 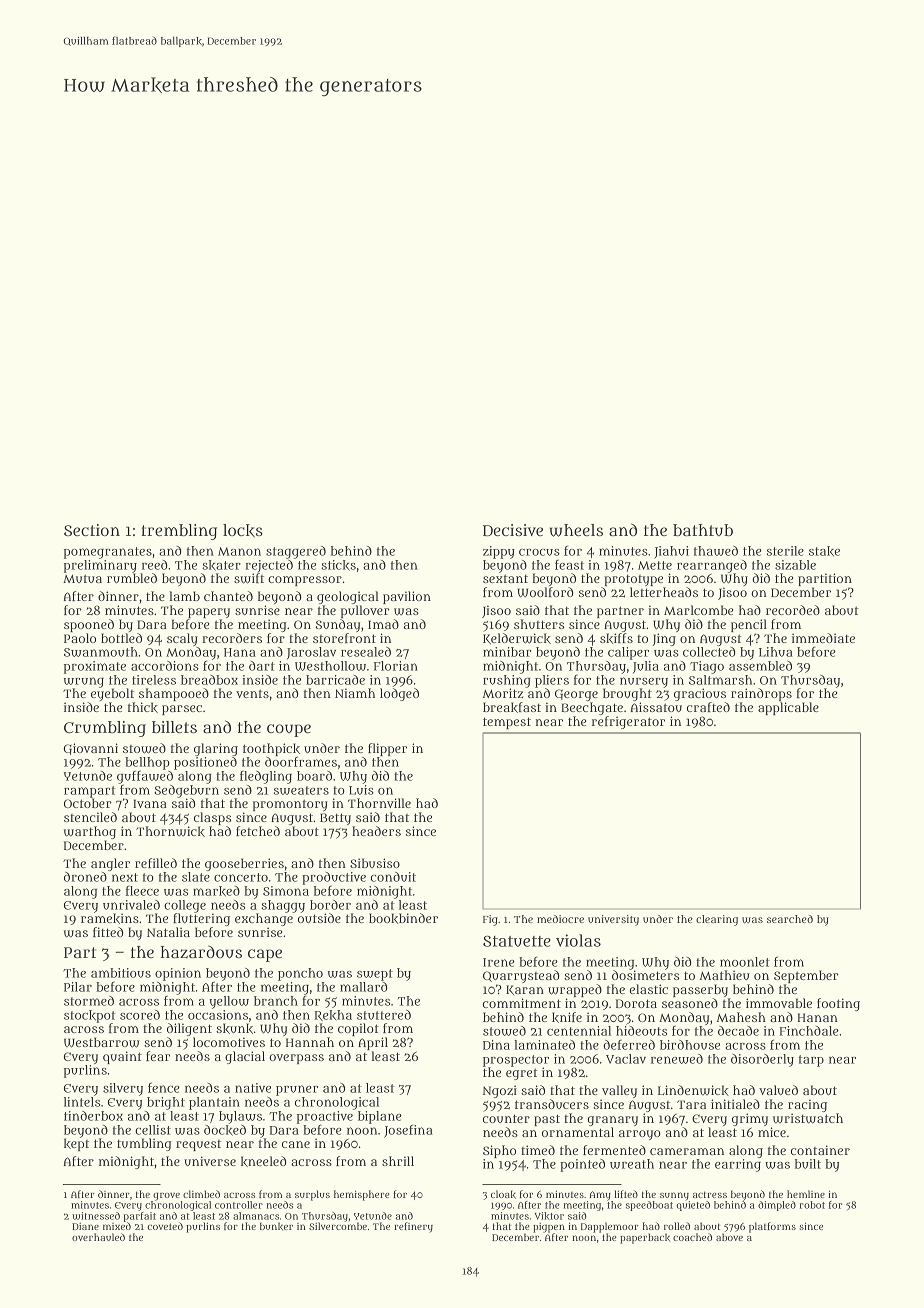 I want to click on glaring, so click(x=216, y=749).
